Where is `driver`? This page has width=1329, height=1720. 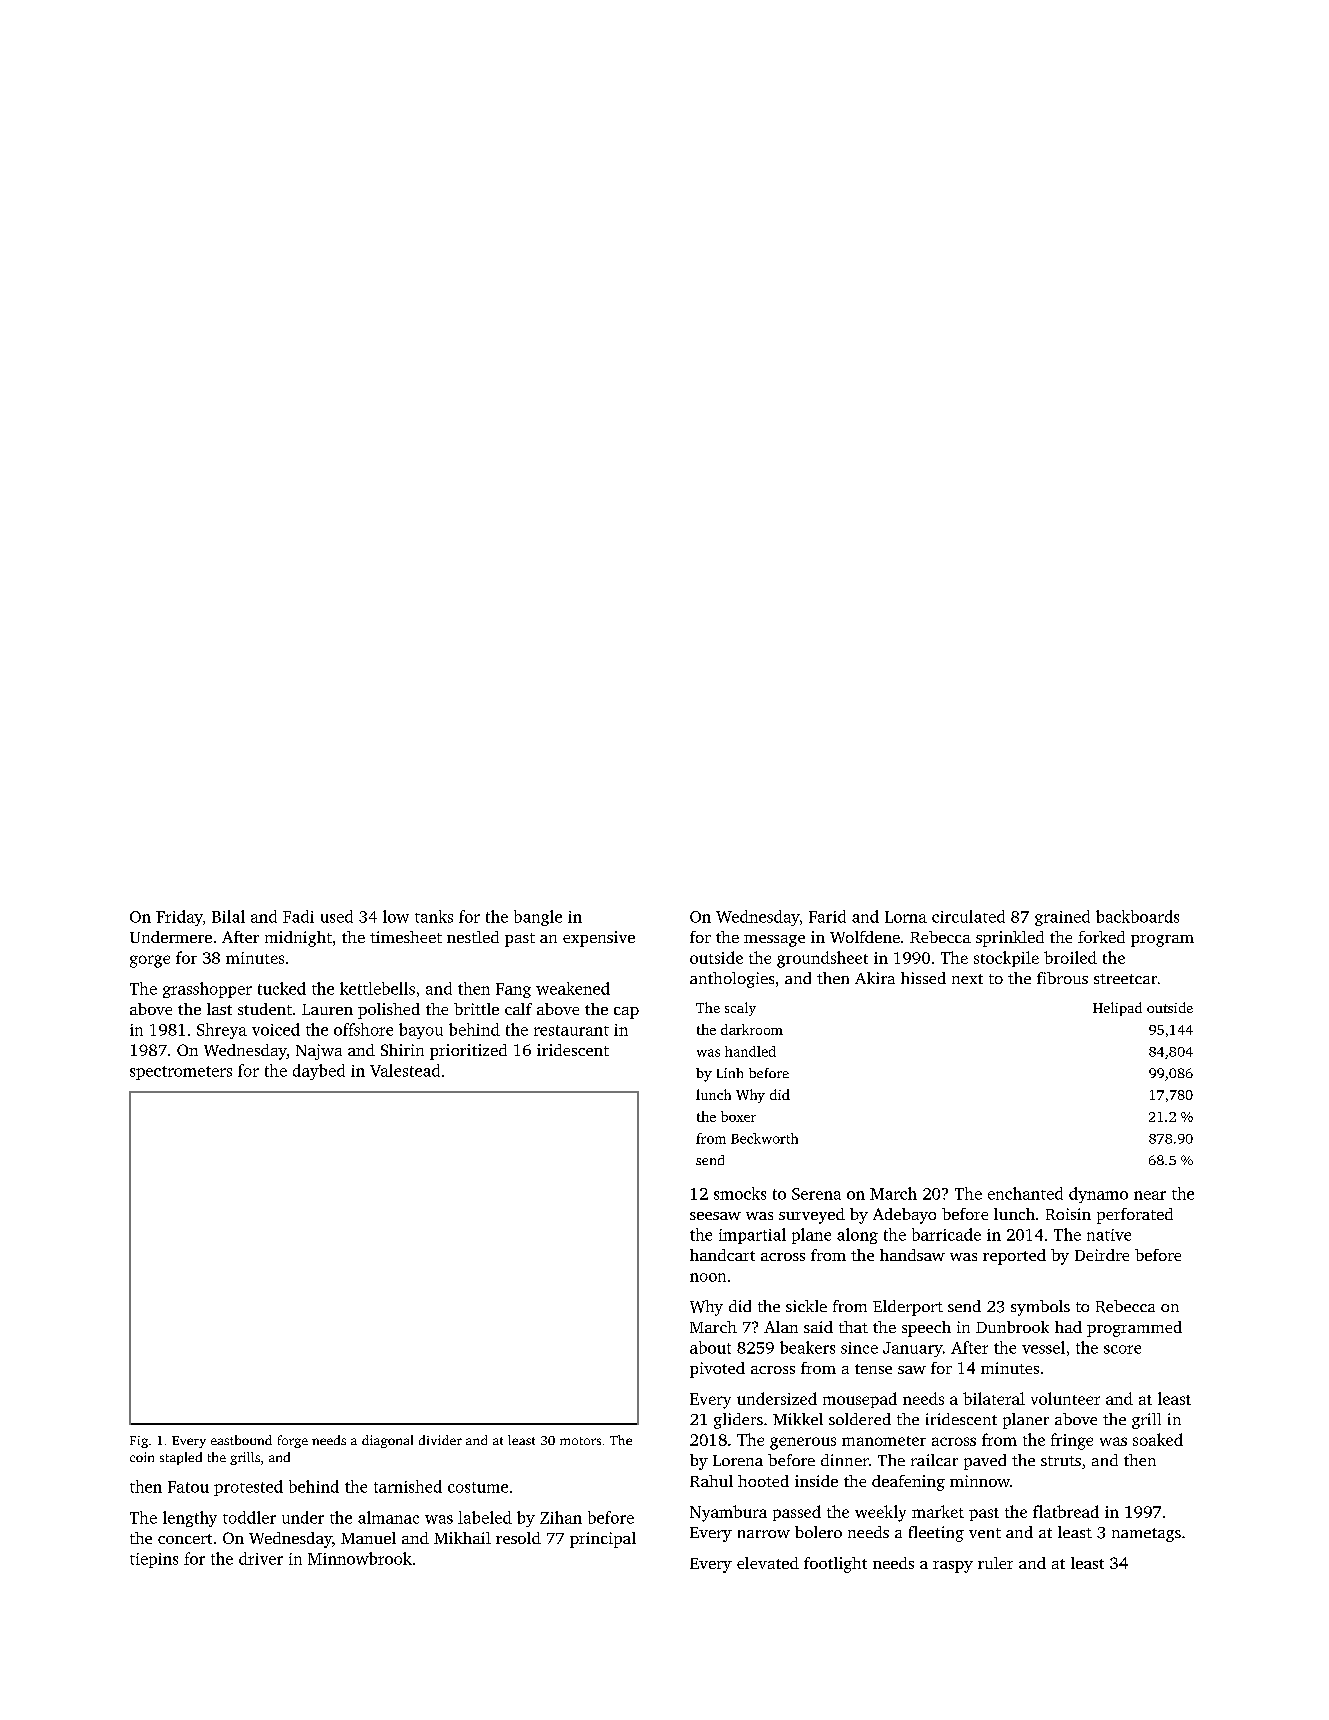 driver is located at coordinates (261, 1558).
